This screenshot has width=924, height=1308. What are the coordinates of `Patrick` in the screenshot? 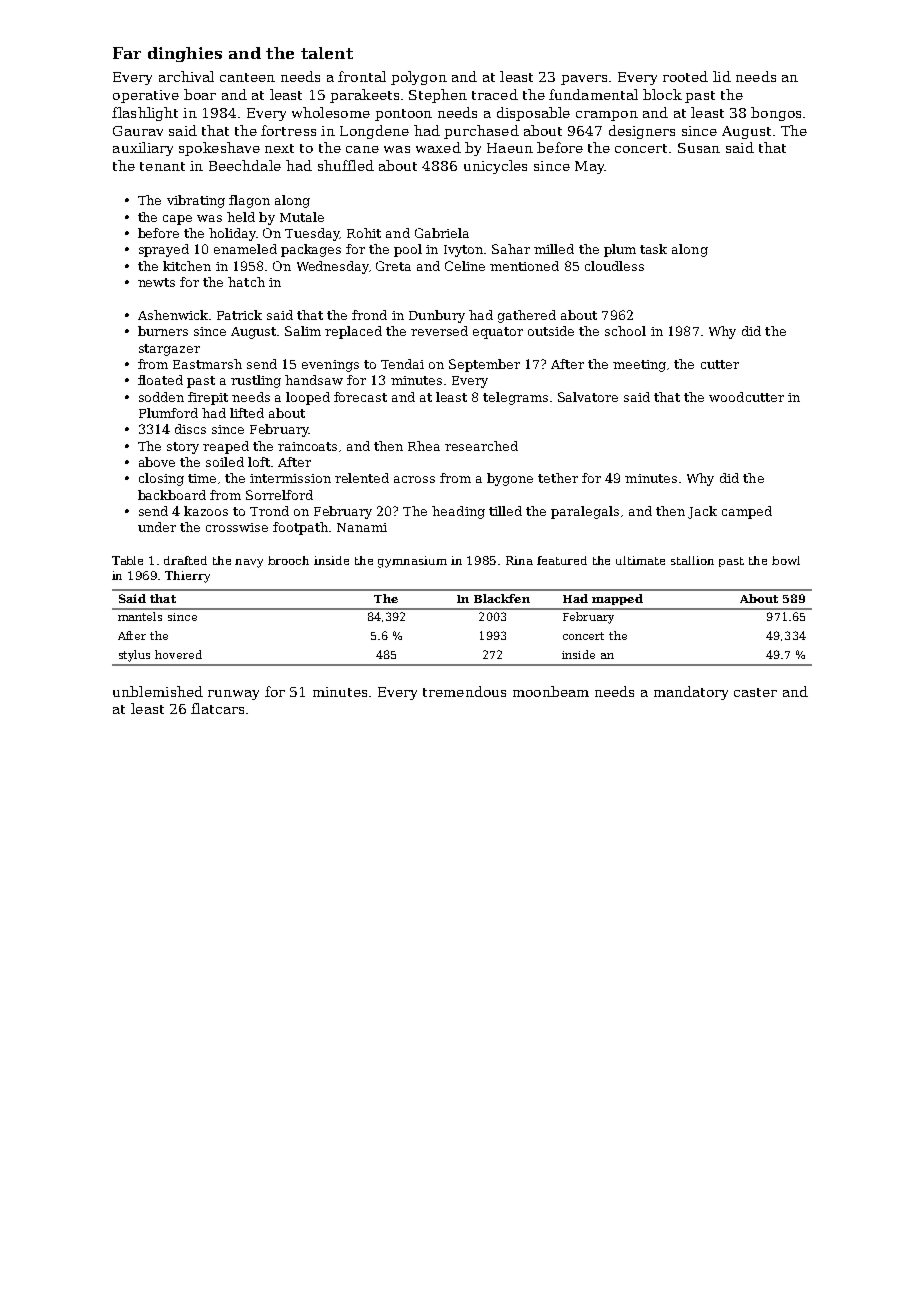 It's located at (239, 315).
